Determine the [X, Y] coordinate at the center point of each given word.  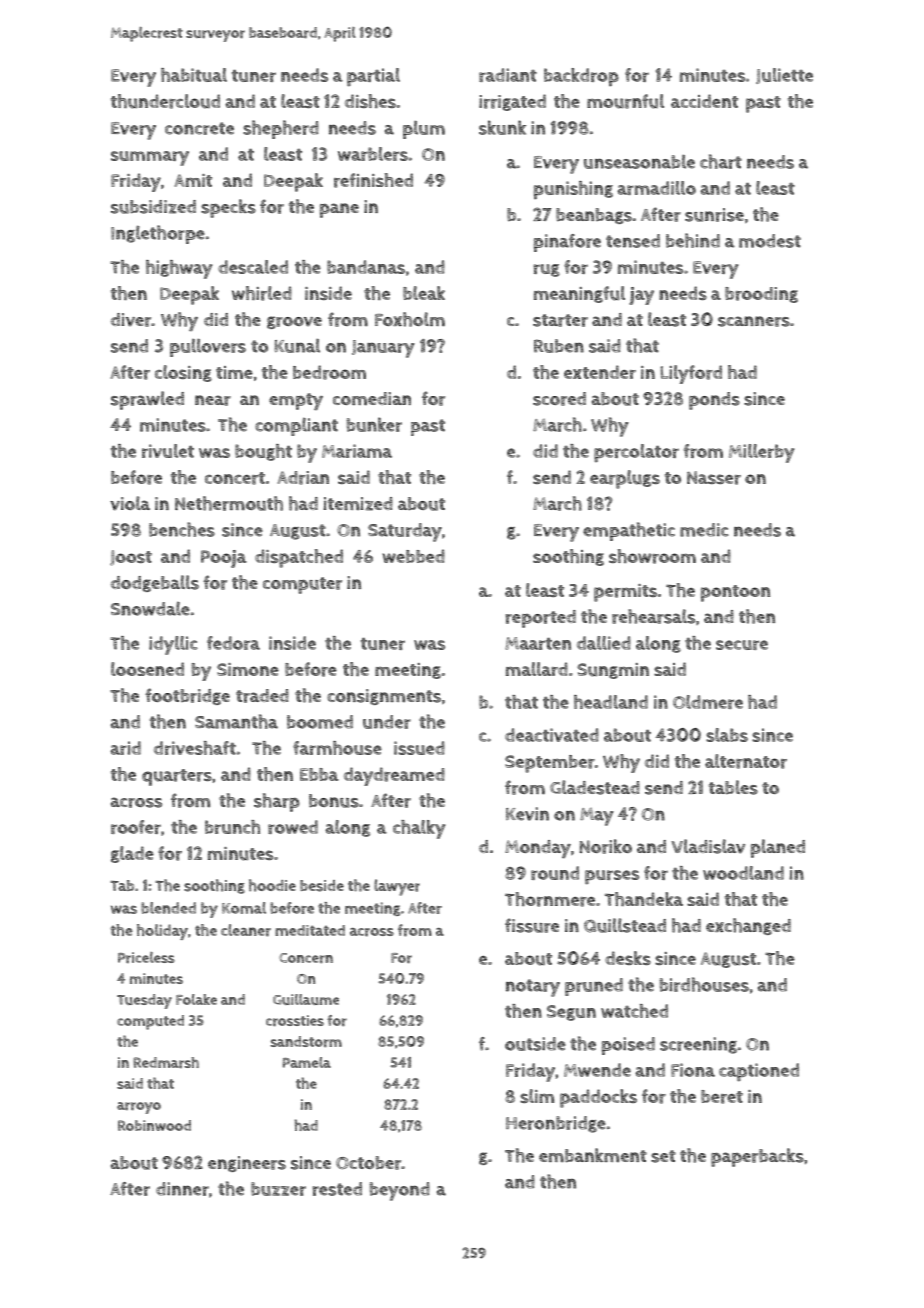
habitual [194, 75]
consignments [384, 697]
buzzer [278, 1189]
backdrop [581, 77]
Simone [248, 669]
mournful [625, 101]
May [597, 817]
